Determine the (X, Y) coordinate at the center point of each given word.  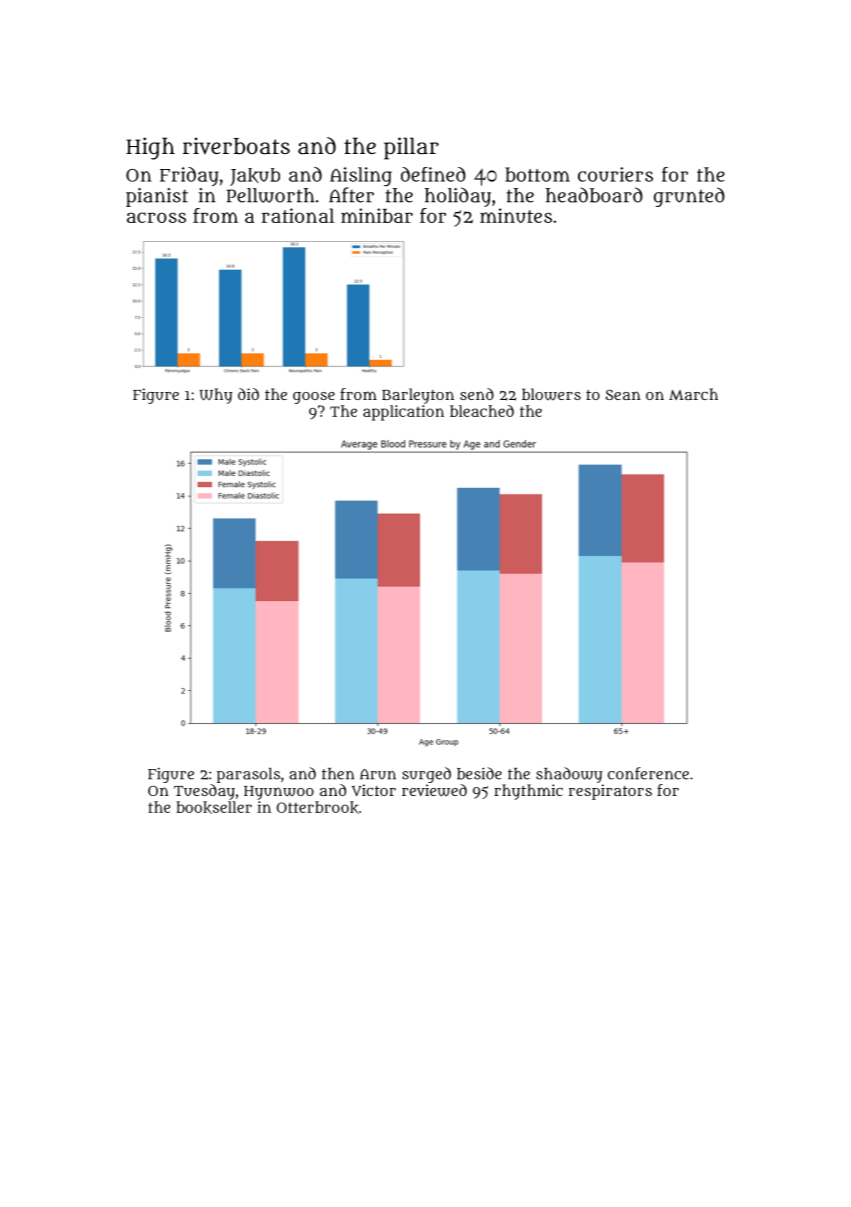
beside (479, 773)
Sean (623, 395)
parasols (248, 775)
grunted (689, 197)
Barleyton (418, 396)
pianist (157, 197)
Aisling (361, 176)
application (403, 413)
